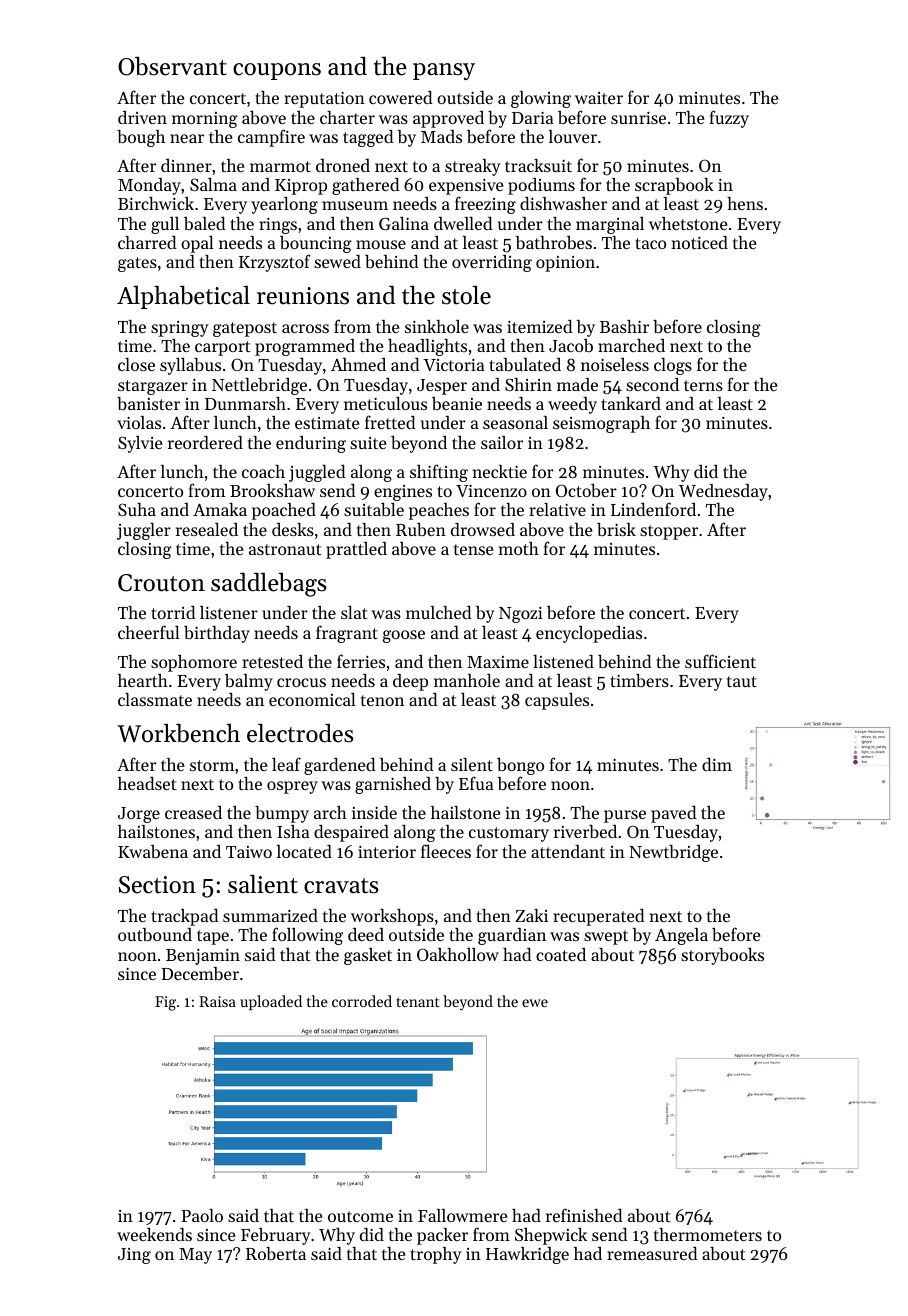 The height and width of the document is (1316, 908). I want to click on itemized, so click(539, 326).
